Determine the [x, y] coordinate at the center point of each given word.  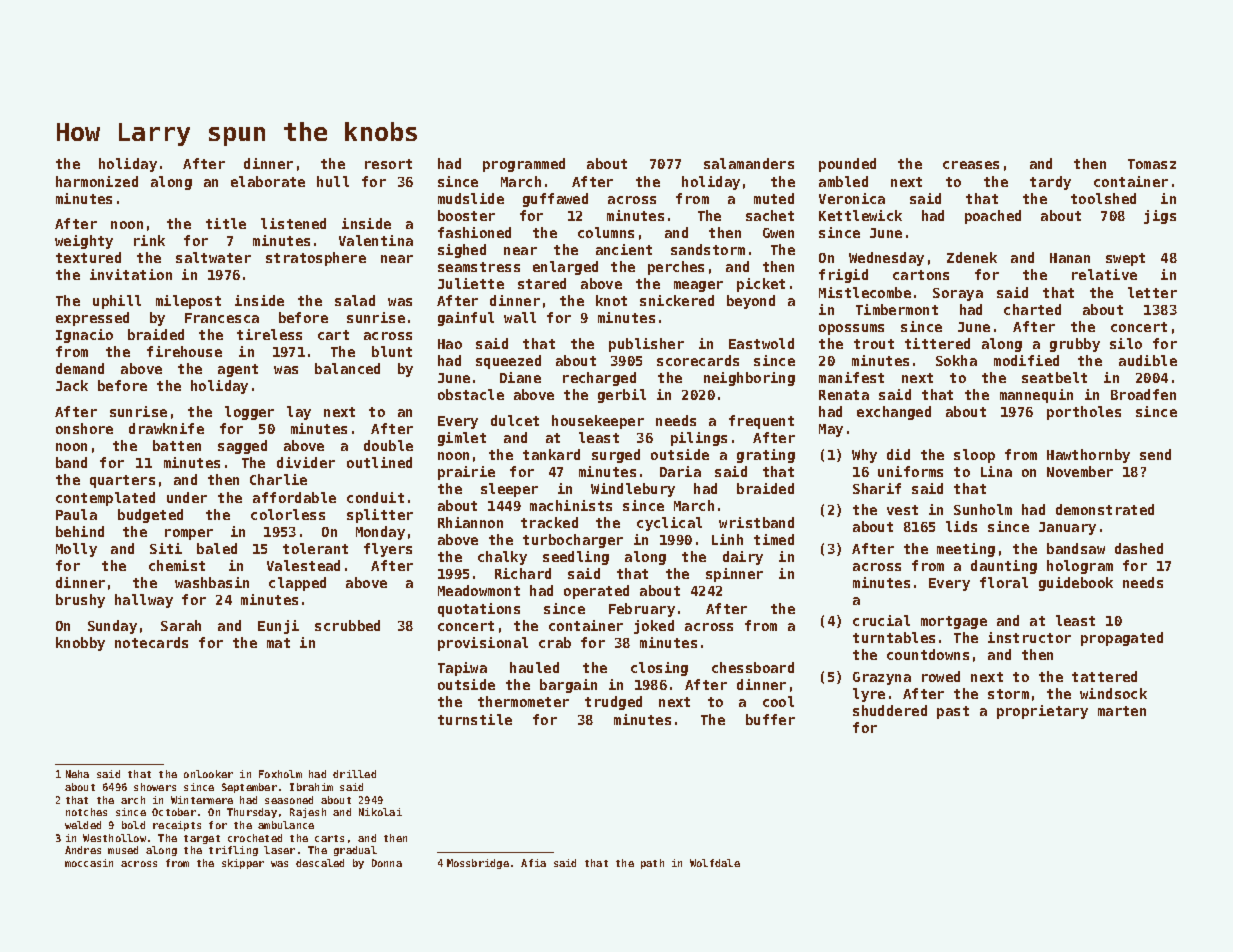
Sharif [877, 488]
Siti [166, 548]
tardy [1050, 183]
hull [333, 181]
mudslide [471, 198]
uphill [117, 302]
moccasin [89, 863]
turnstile [475, 719]
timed [774, 539]
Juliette [471, 283]
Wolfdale [715, 863]
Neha [77, 774]
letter [1152, 292]
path [652, 864]
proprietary [1042, 712]
